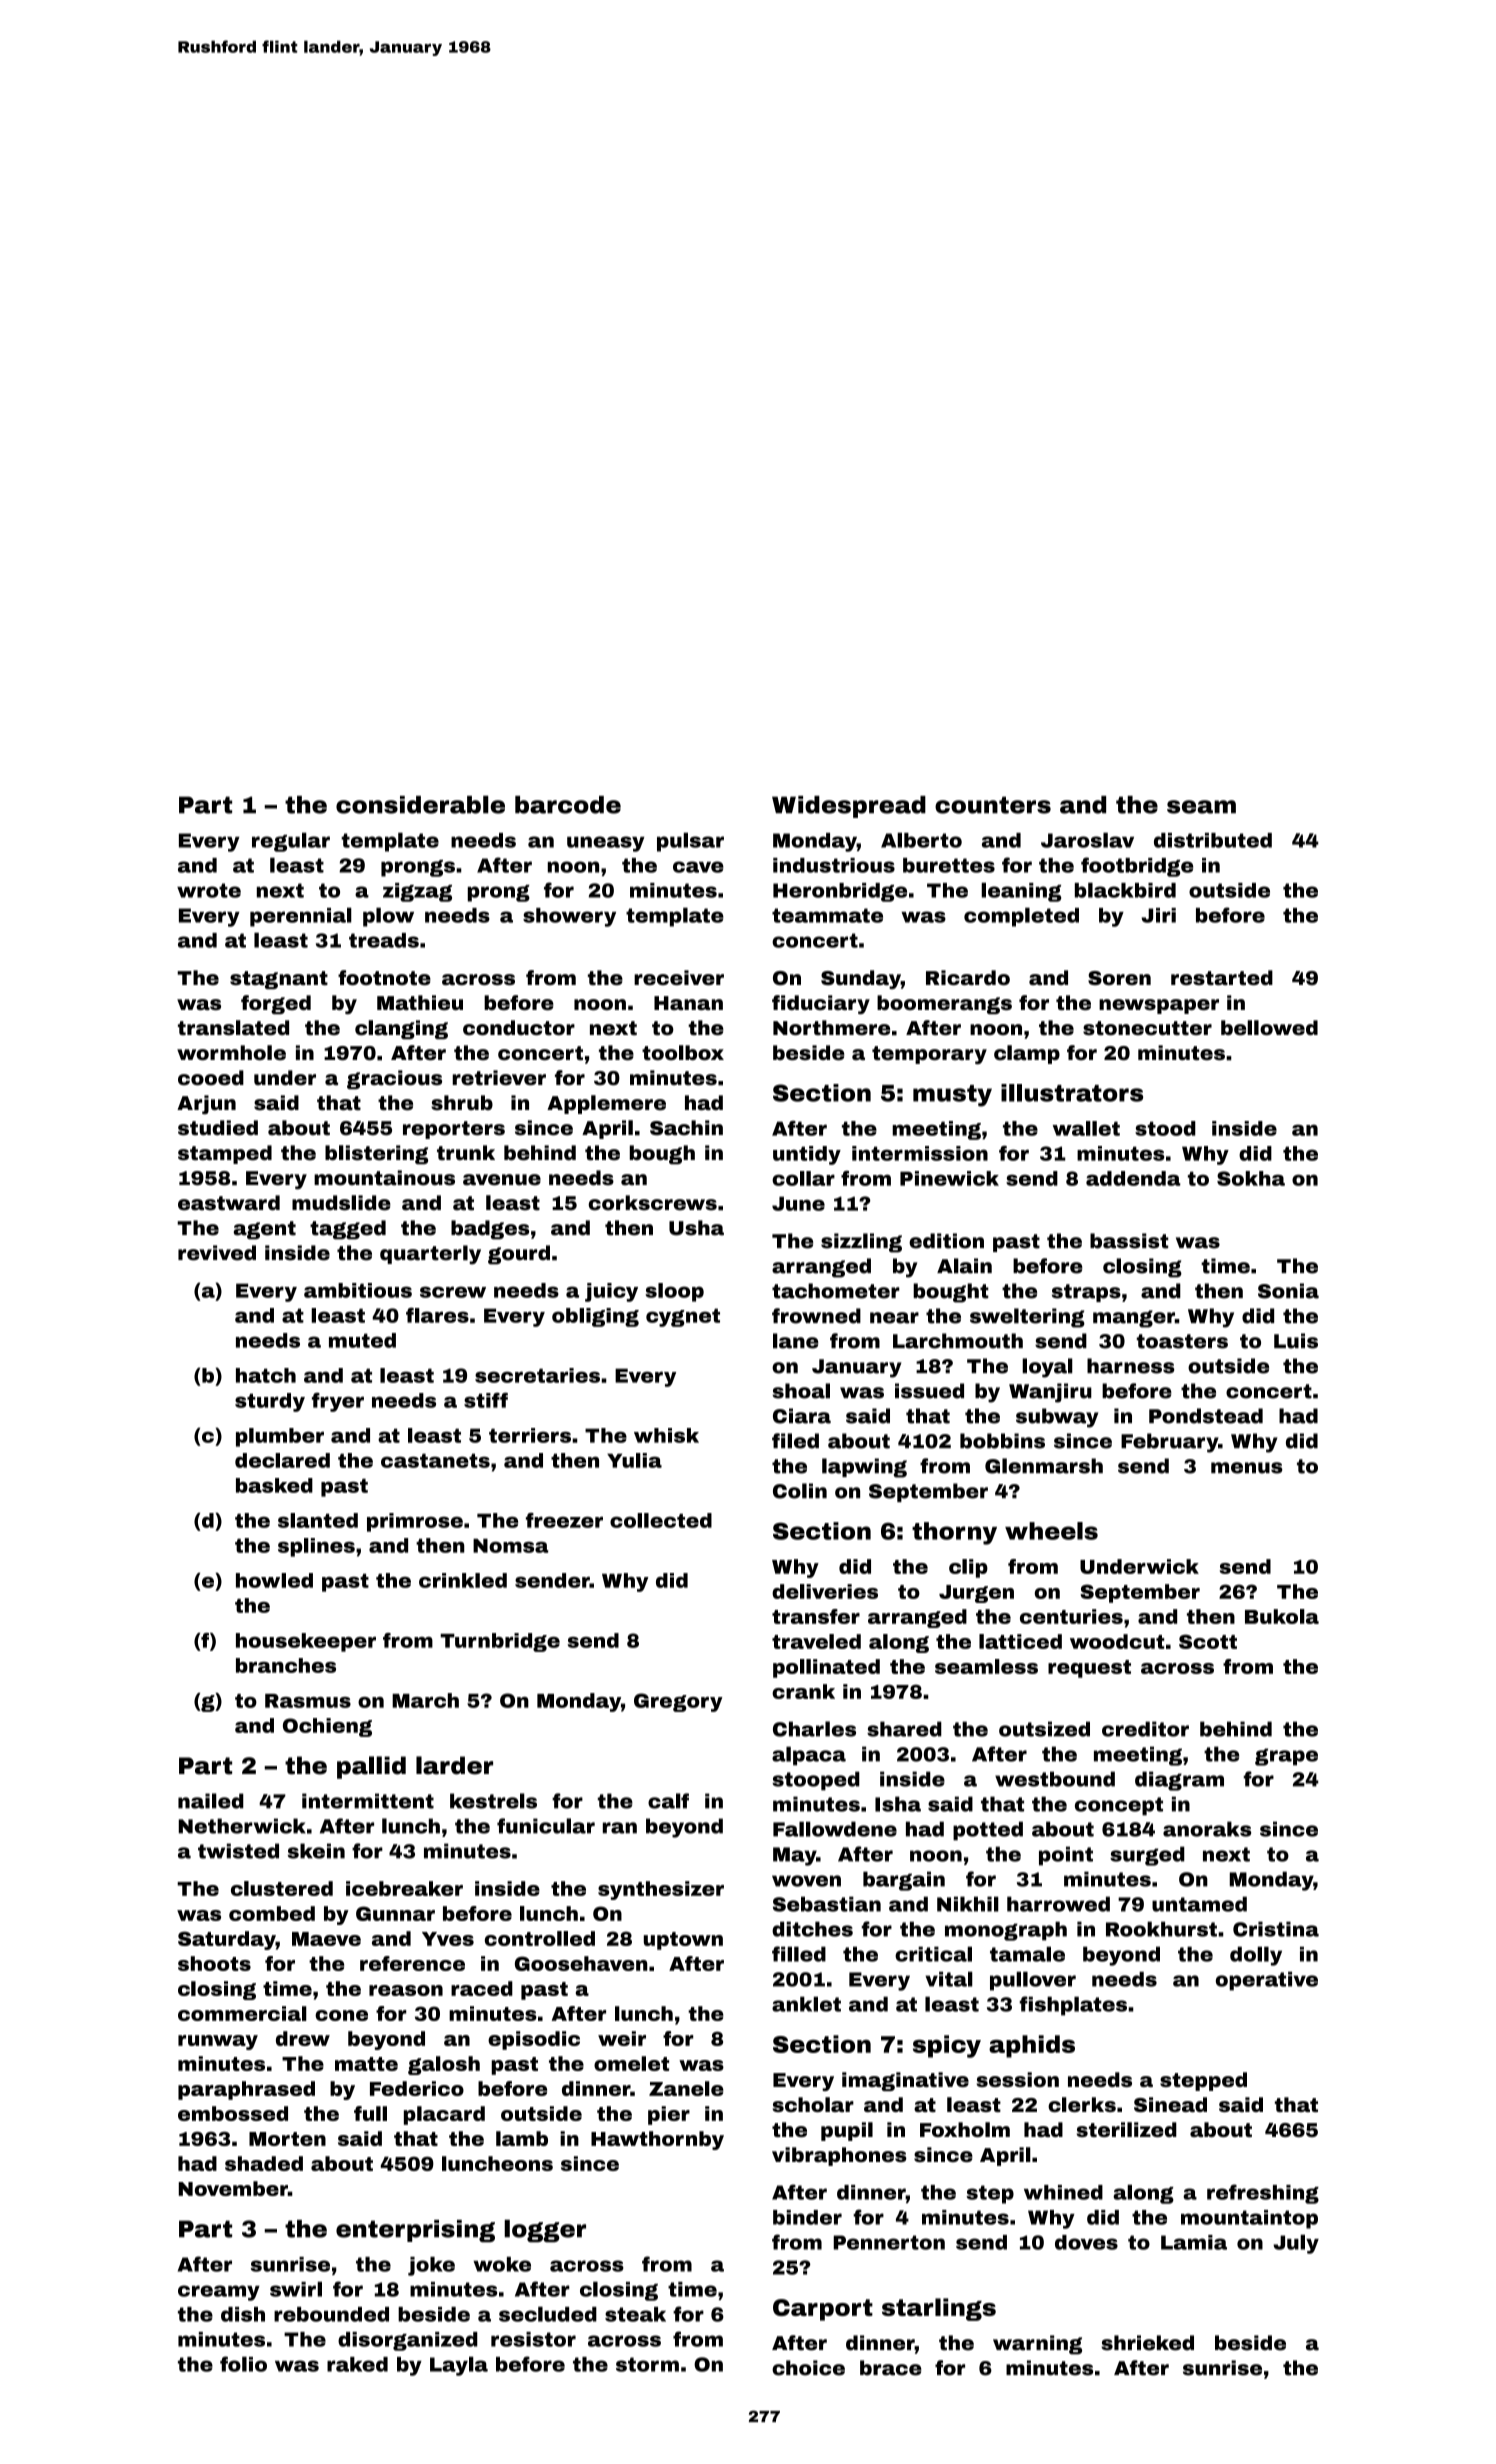  Describe the element at coordinates (1213, 840) in the screenshot. I see `distributed` at that location.
